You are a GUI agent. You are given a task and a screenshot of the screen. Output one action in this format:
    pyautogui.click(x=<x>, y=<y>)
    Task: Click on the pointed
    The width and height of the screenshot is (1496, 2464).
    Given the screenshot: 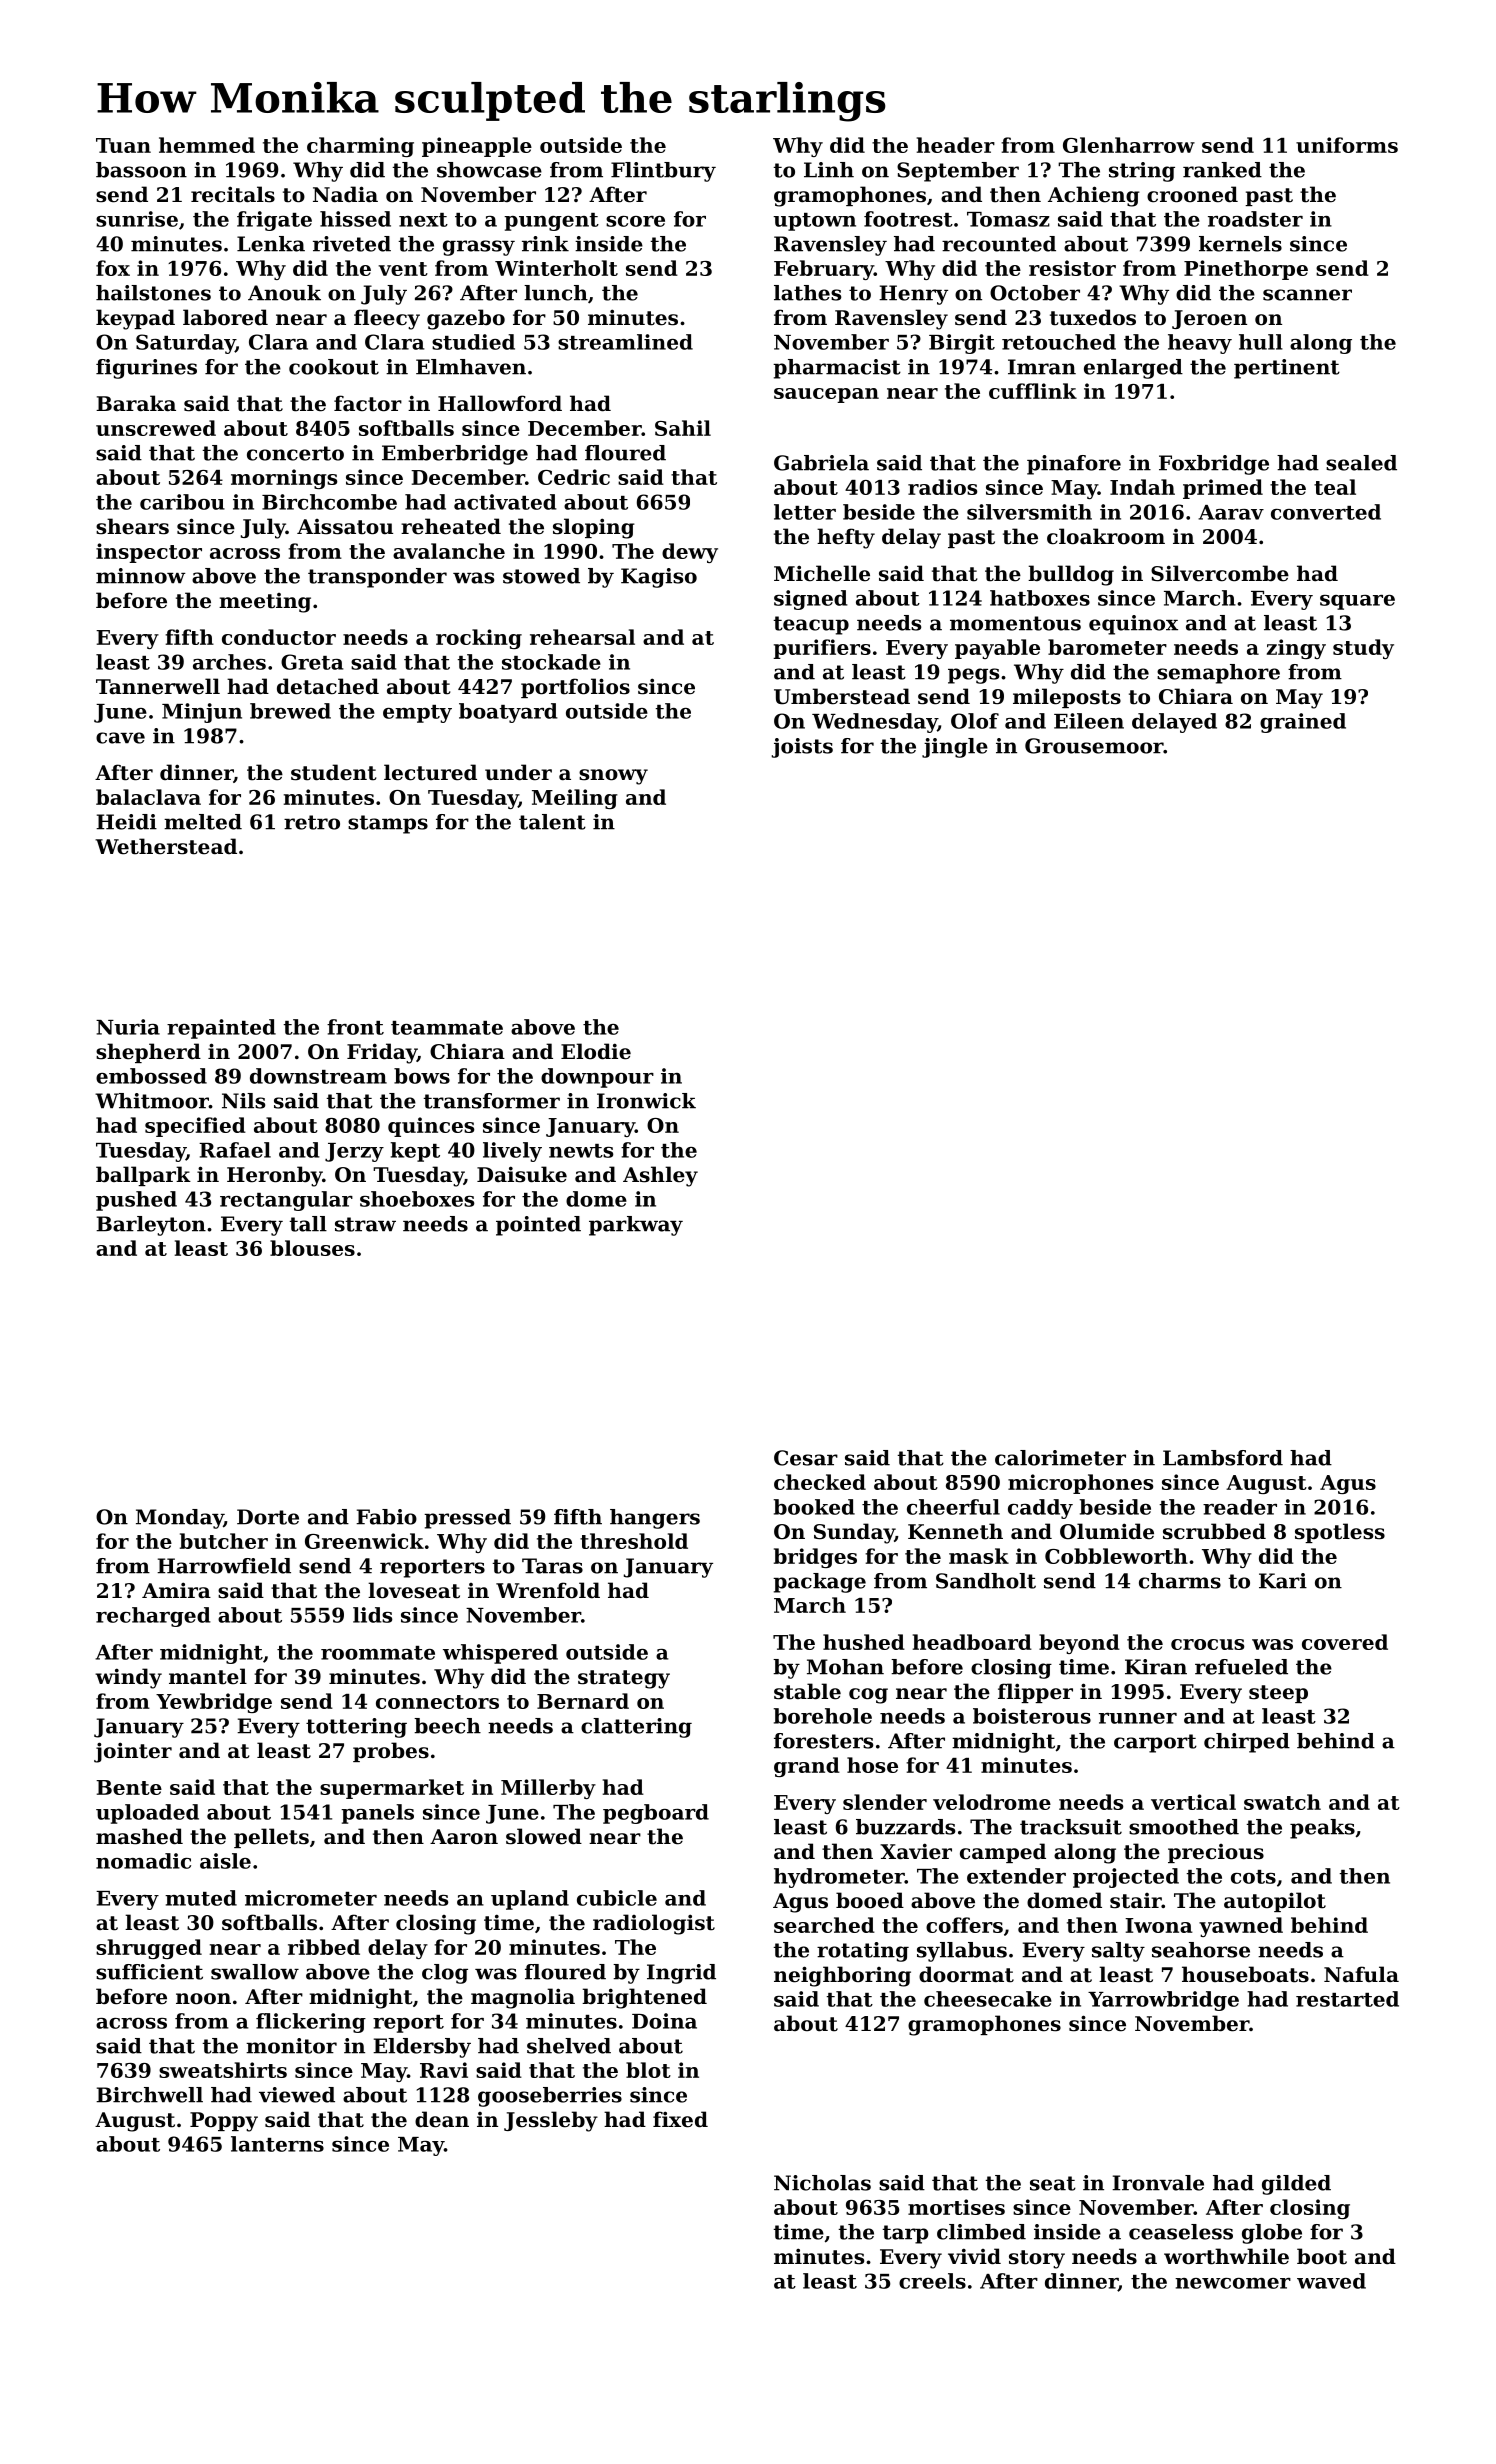 What is the action you would take?
    pyautogui.click(x=538, y=1226)
